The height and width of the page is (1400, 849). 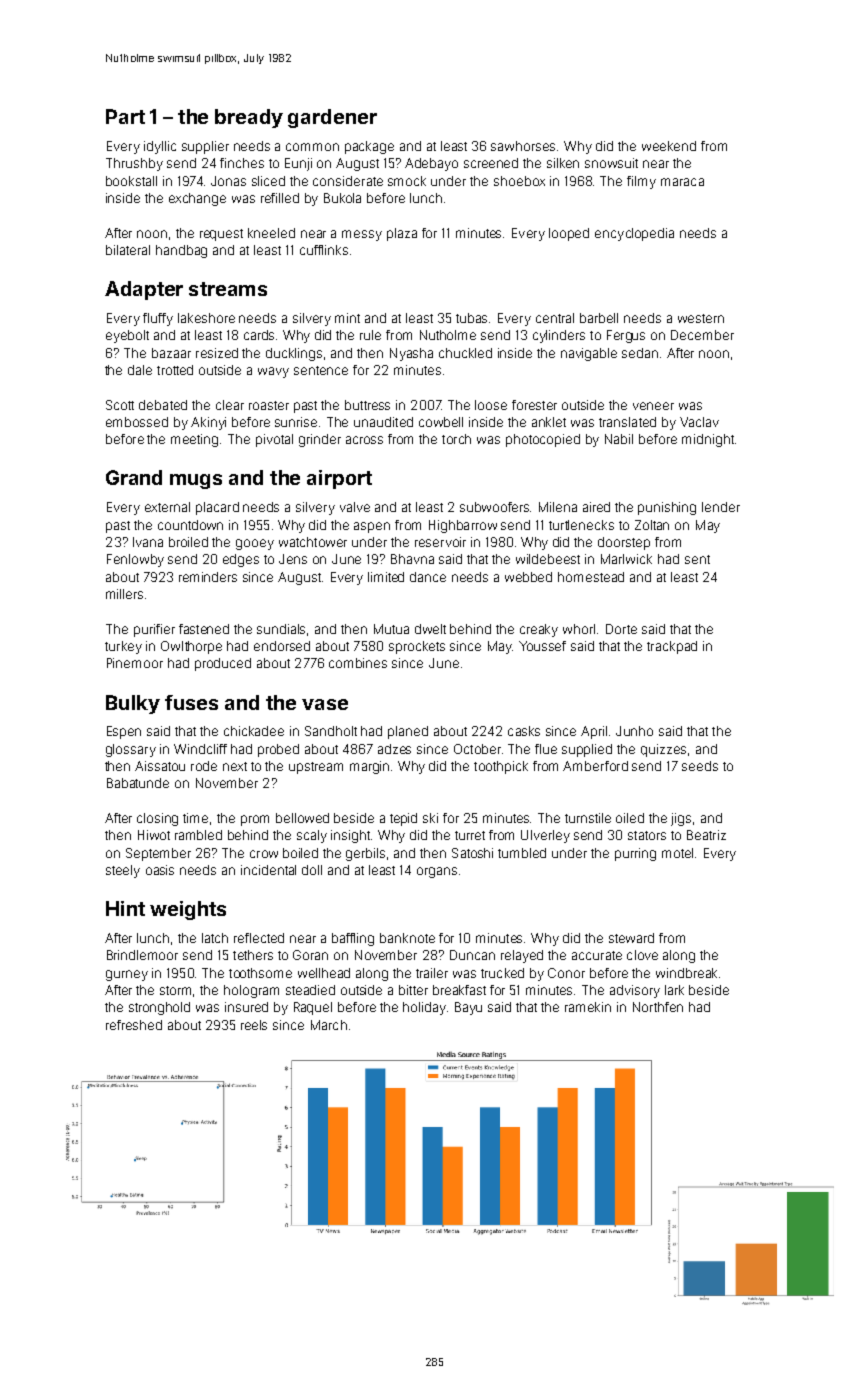 I want to click on seeds, so click(x=700, y=766).
